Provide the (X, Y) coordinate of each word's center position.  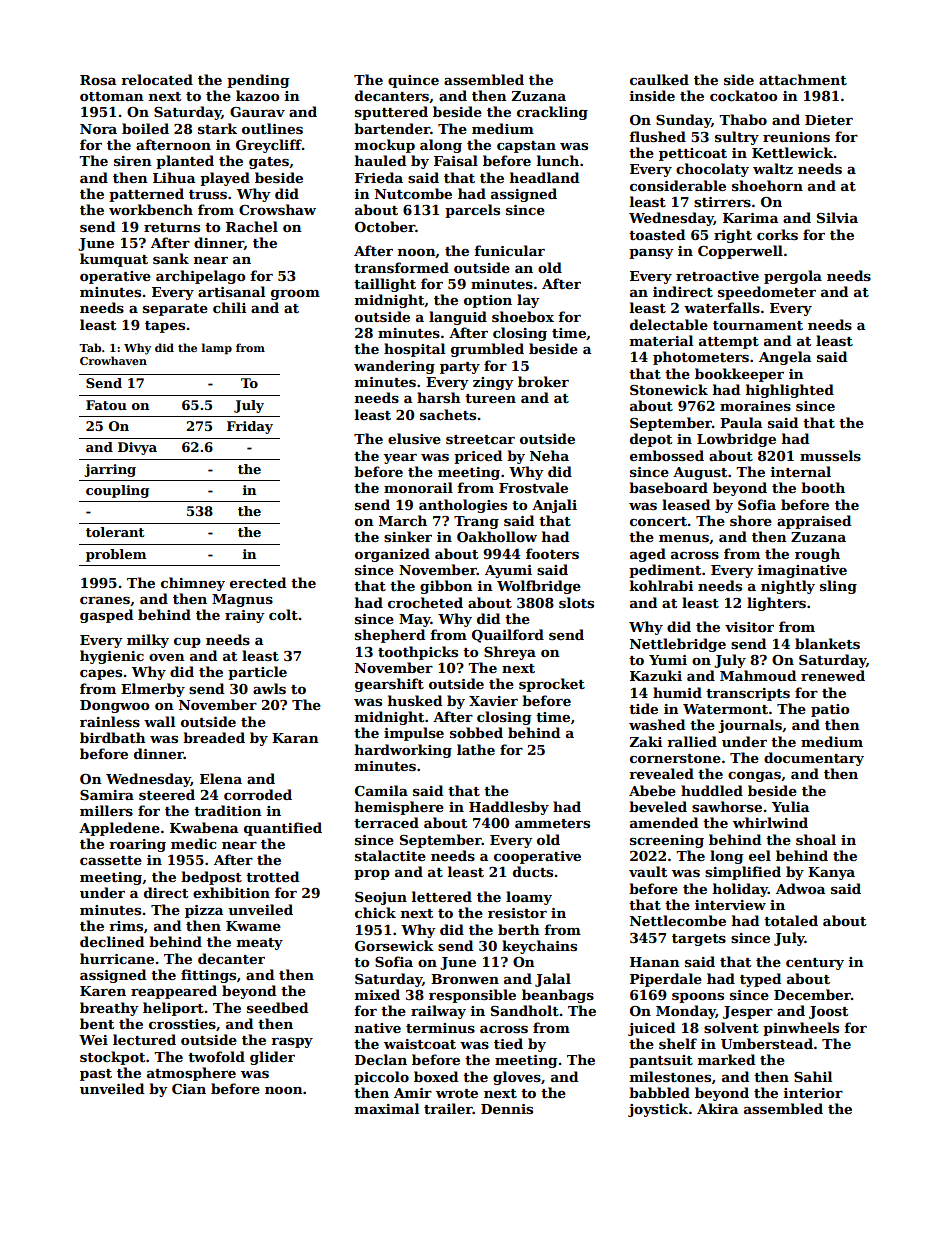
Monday (686, 1012)
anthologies (463, 506)
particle (257, 673)
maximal (387, 1108)
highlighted (790, 391)
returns (172, 227)
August (700, 473)
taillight (385, 285)
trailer (448, 1108)
